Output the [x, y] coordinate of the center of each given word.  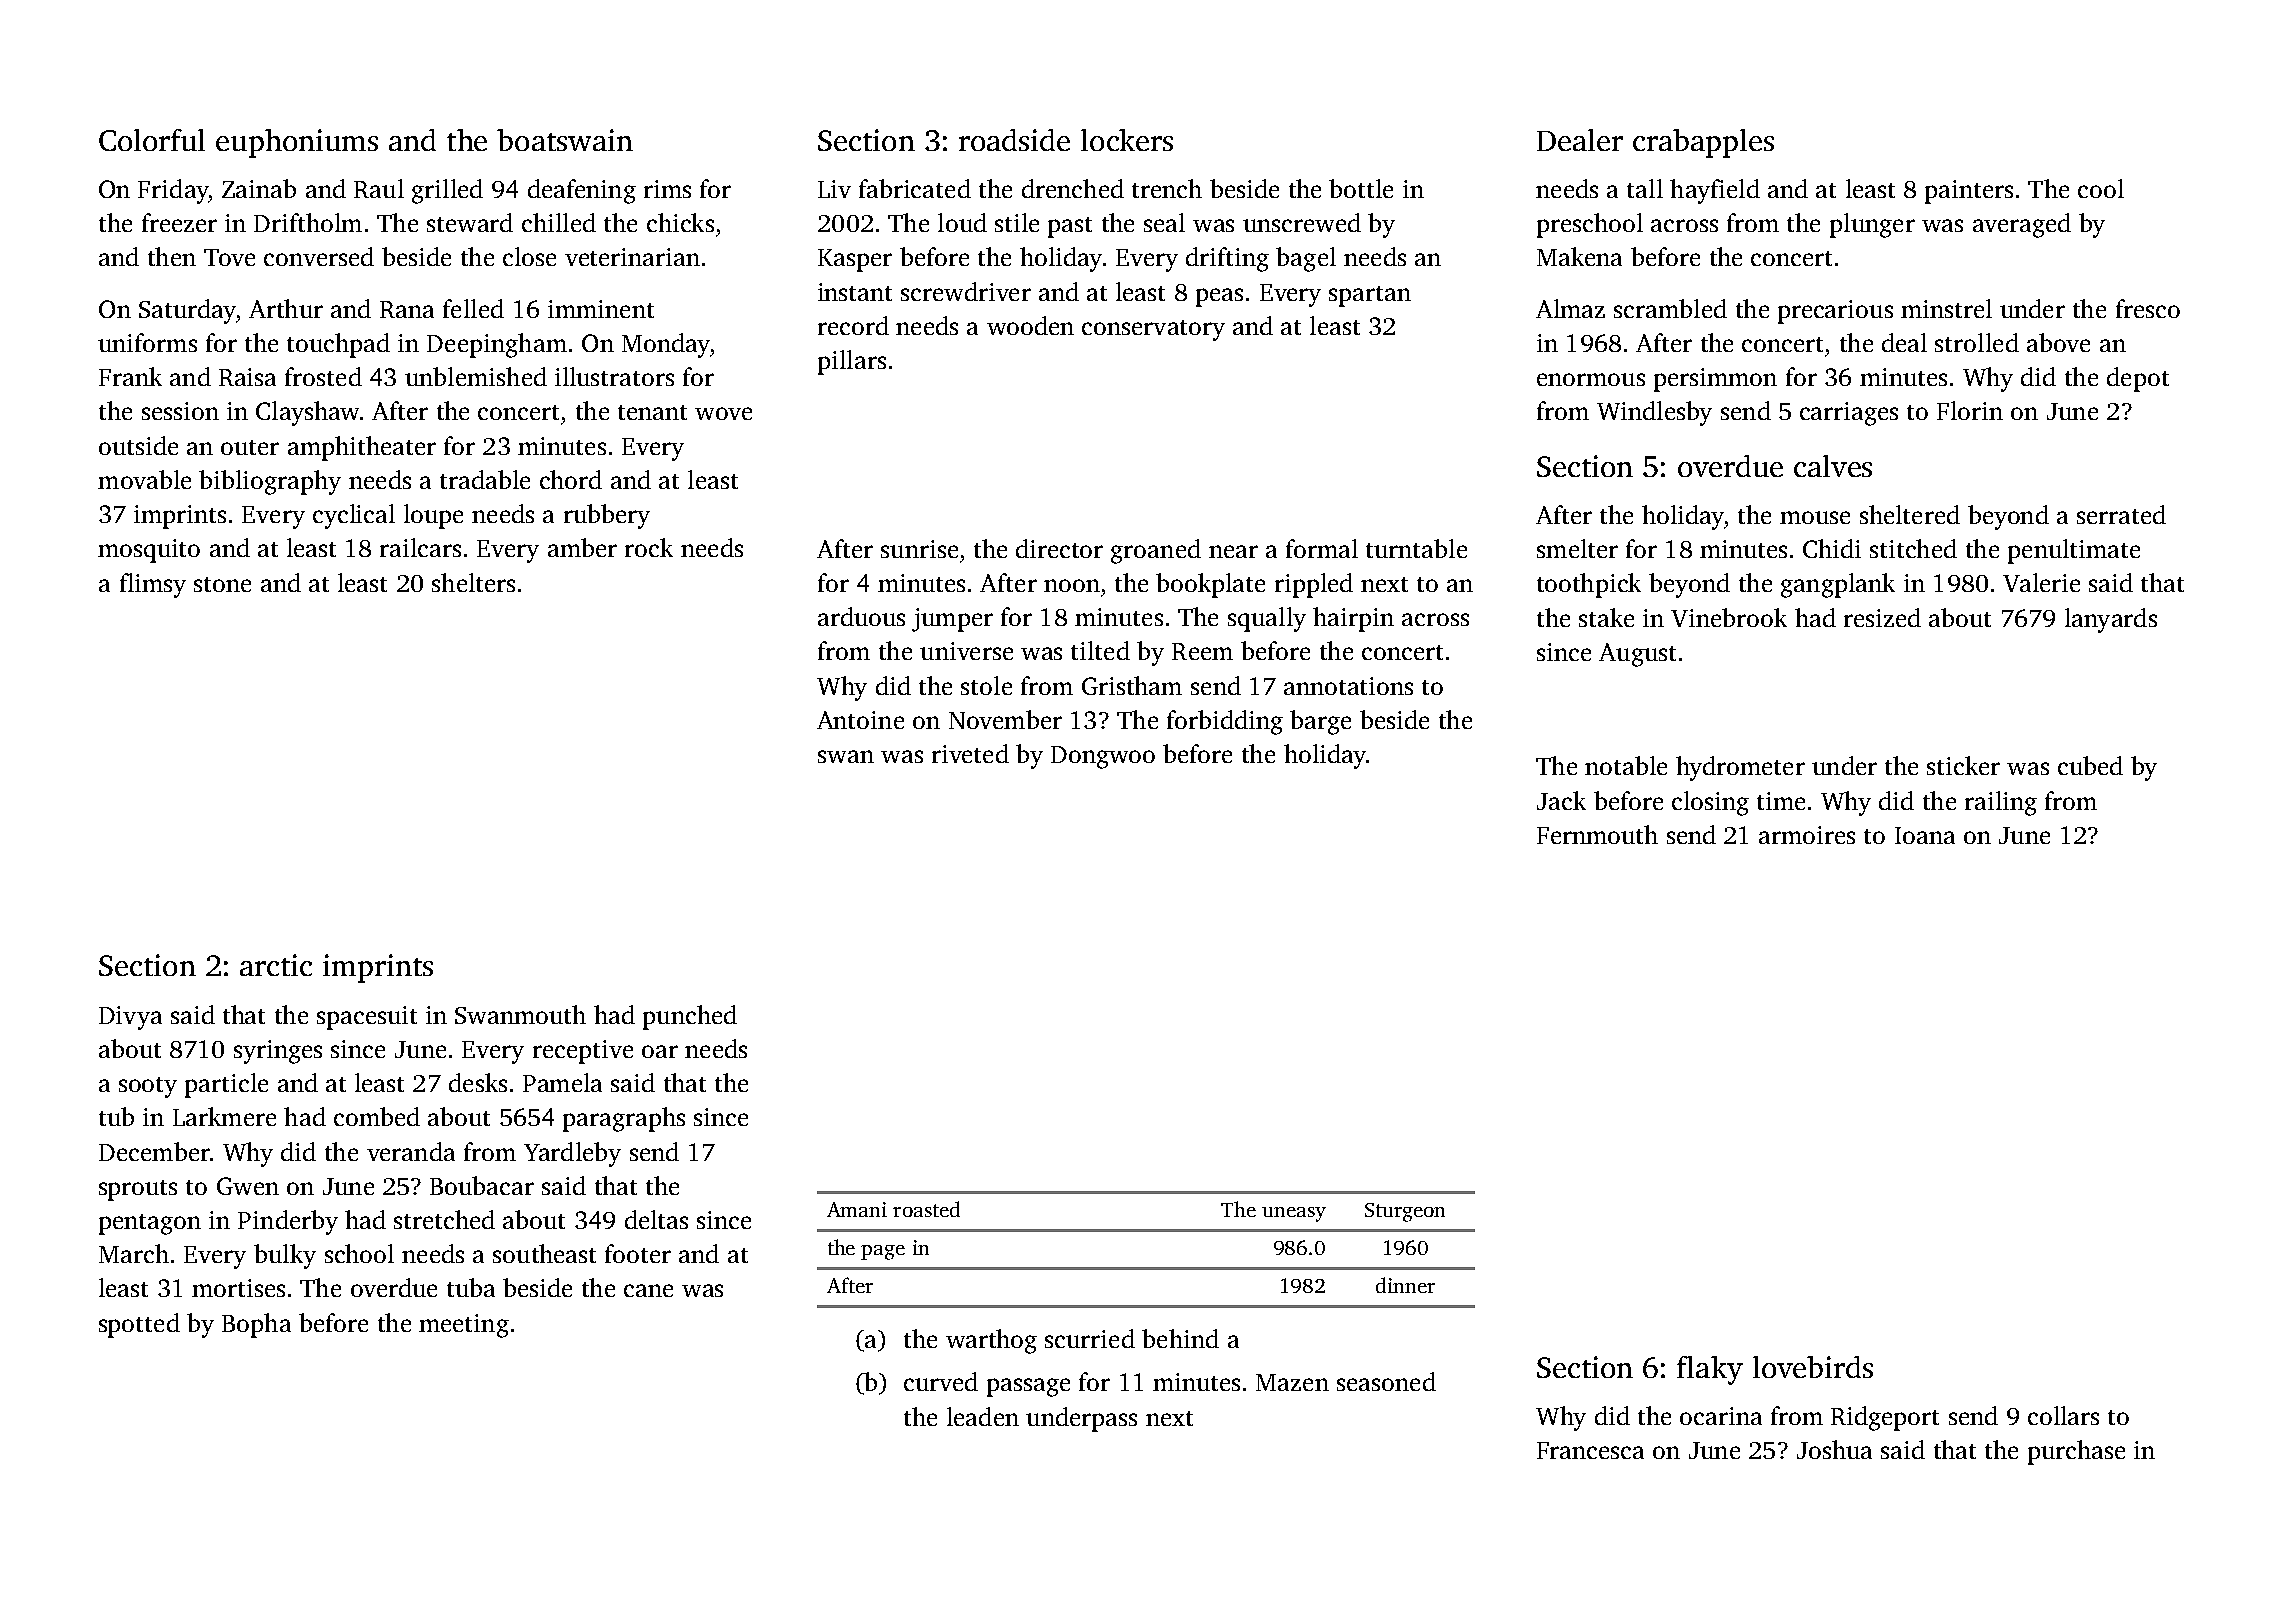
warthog [991, 1341]
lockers [1127, 140]
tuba [471, 1287]
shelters [473, 582]
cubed [2090, 765]
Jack [1561, 800]
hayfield [1715, 191]
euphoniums [297, 143]
